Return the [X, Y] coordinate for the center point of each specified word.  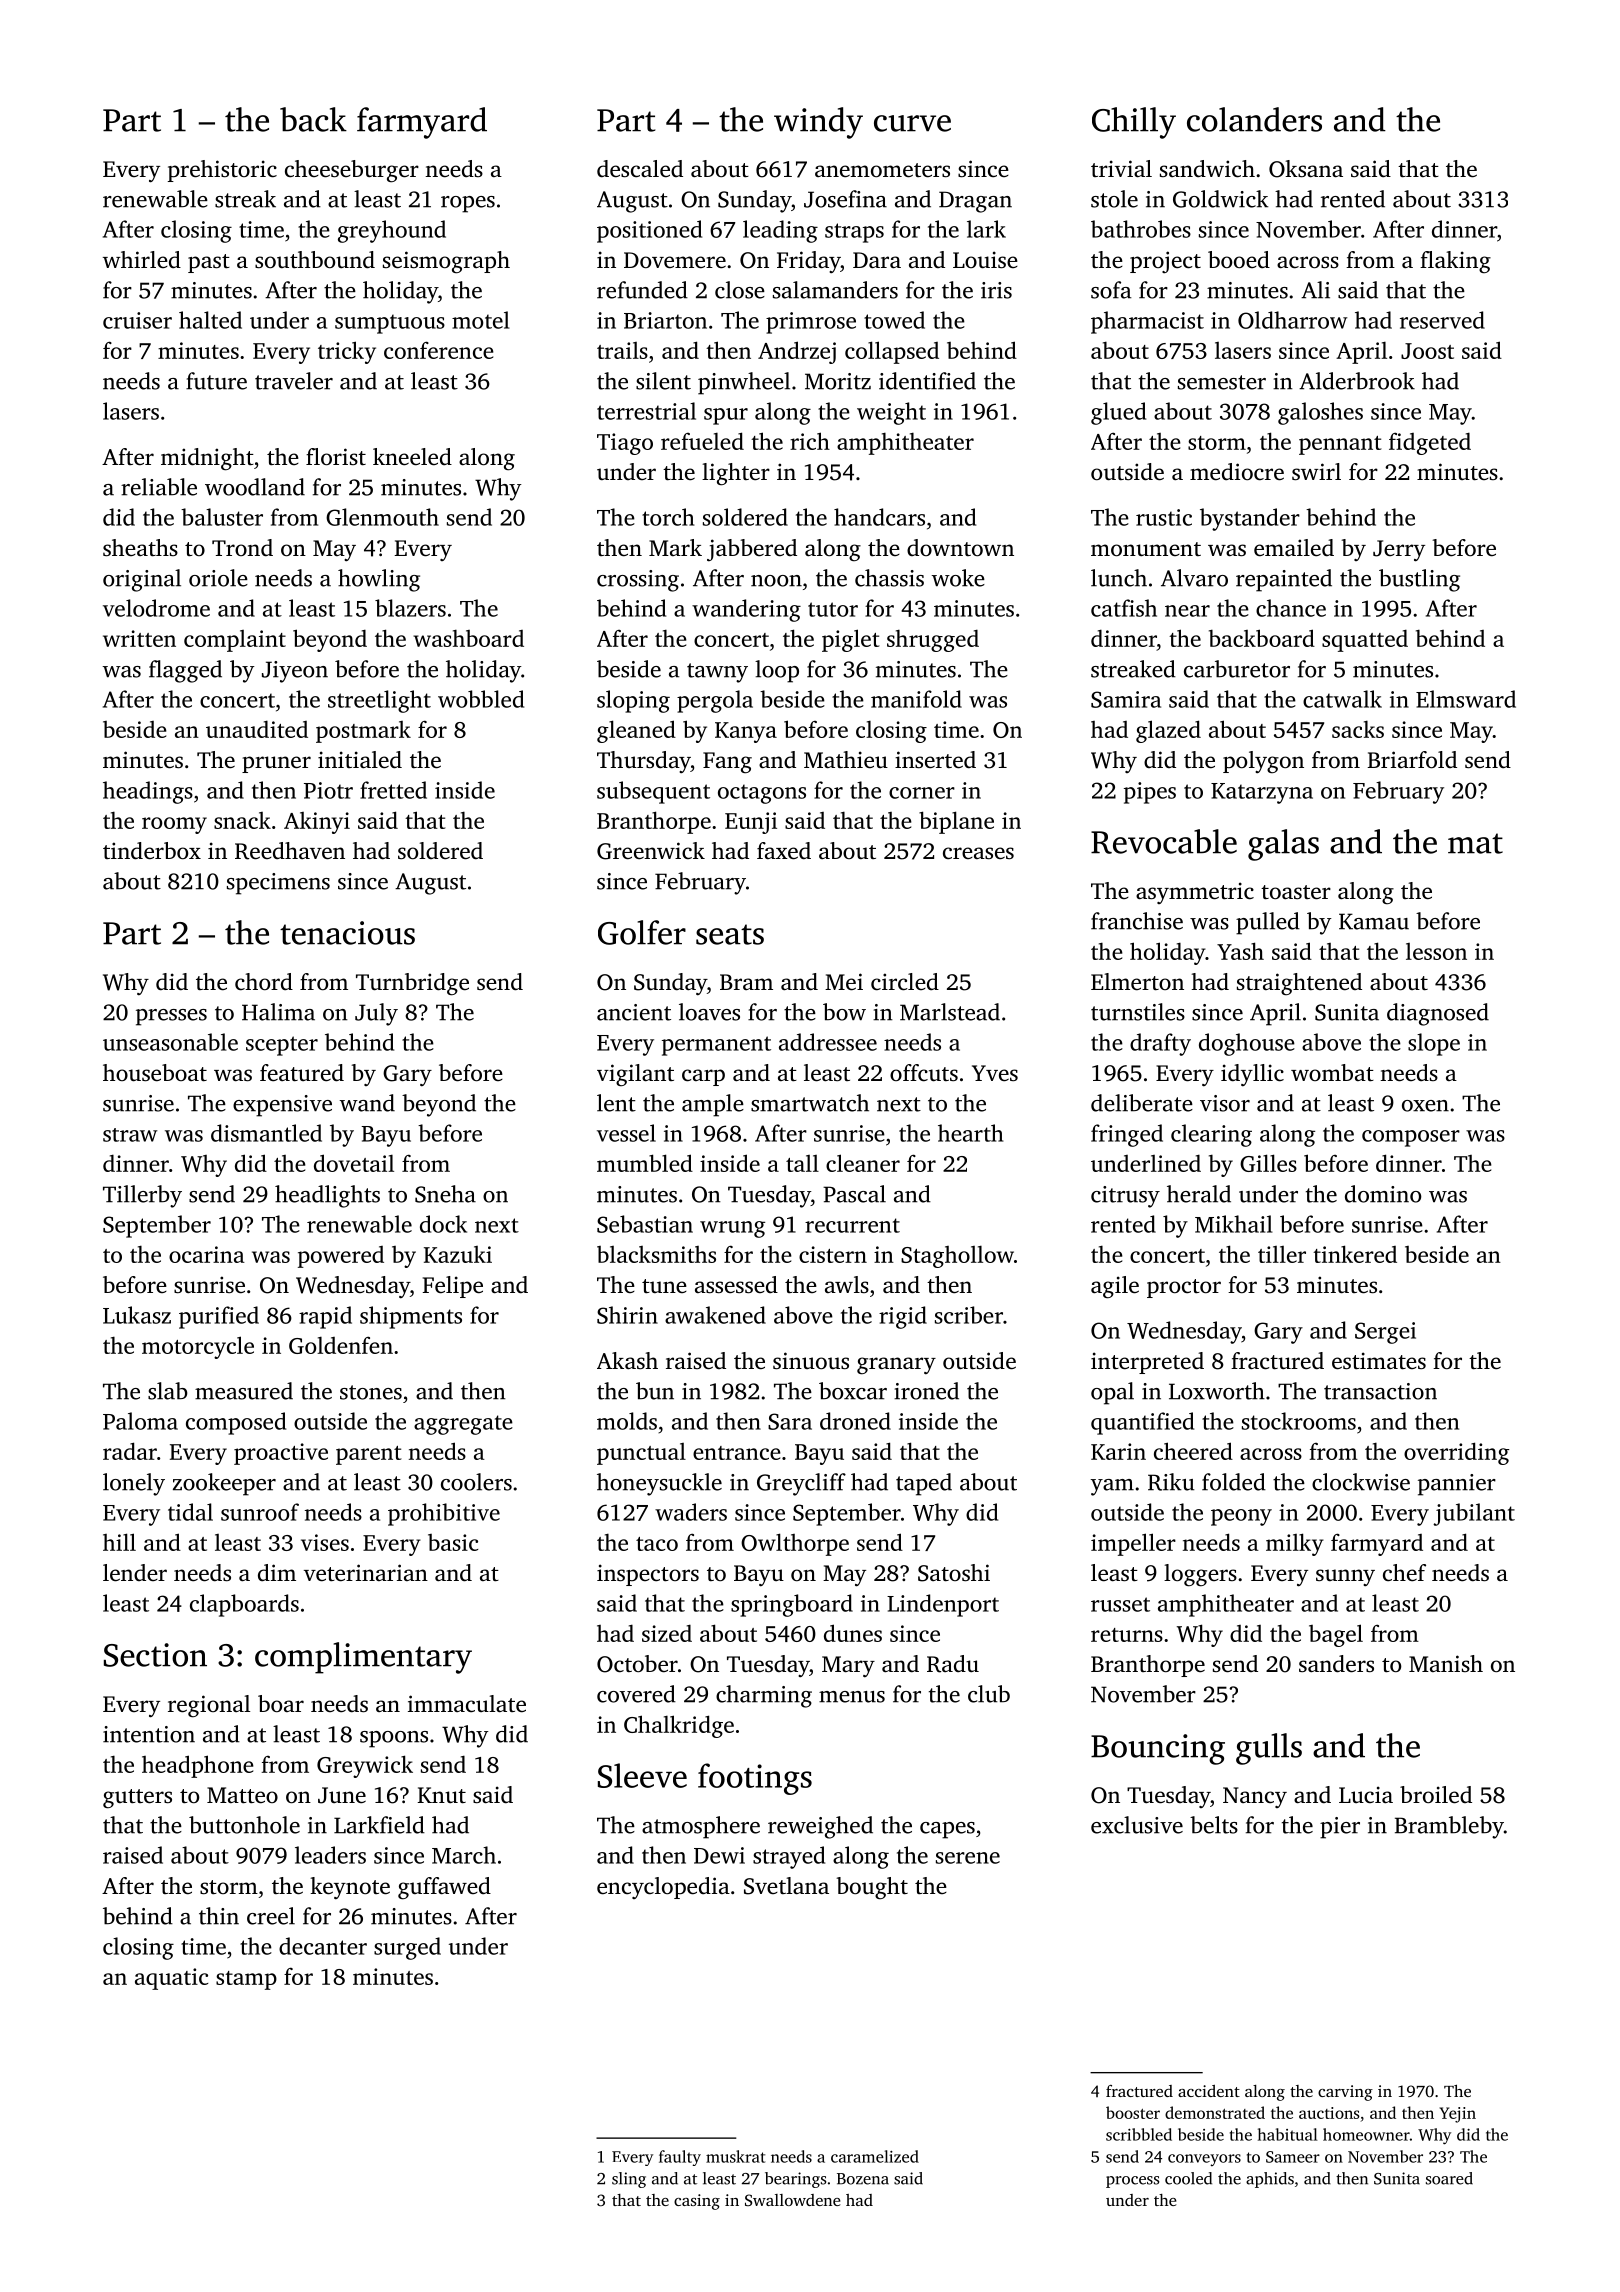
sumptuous [390, 324]
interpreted [1147, 1363]
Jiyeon [295, 672]
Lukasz [137, 1315]
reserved [1442, 320]
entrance [737, 1453]
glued [1118, 413]
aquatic [171, 1979]
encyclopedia [663, 1888]
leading [780, 231]
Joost [1427, 351]
